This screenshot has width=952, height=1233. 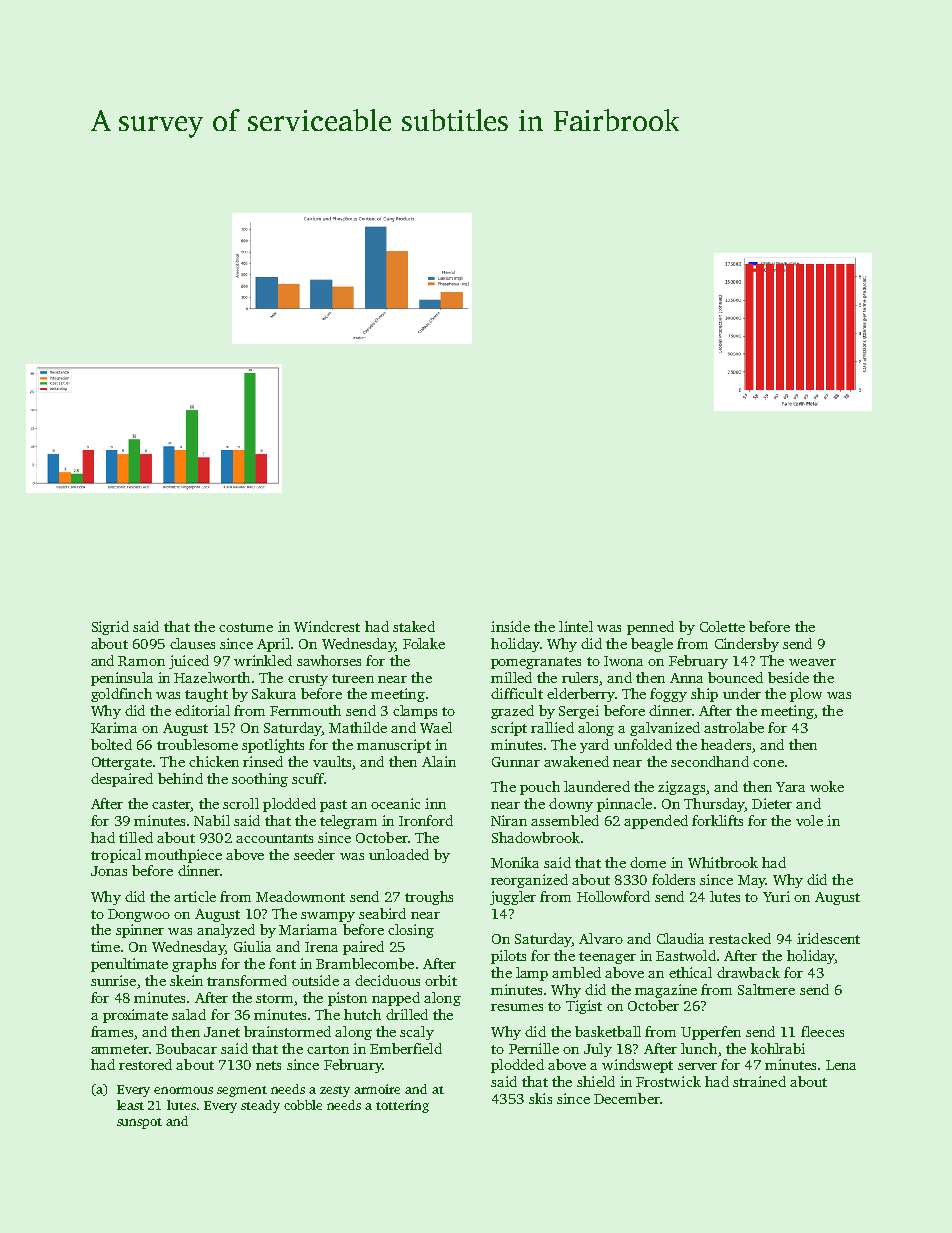 I want to click on Ramon, so click(x=141, y=661).
